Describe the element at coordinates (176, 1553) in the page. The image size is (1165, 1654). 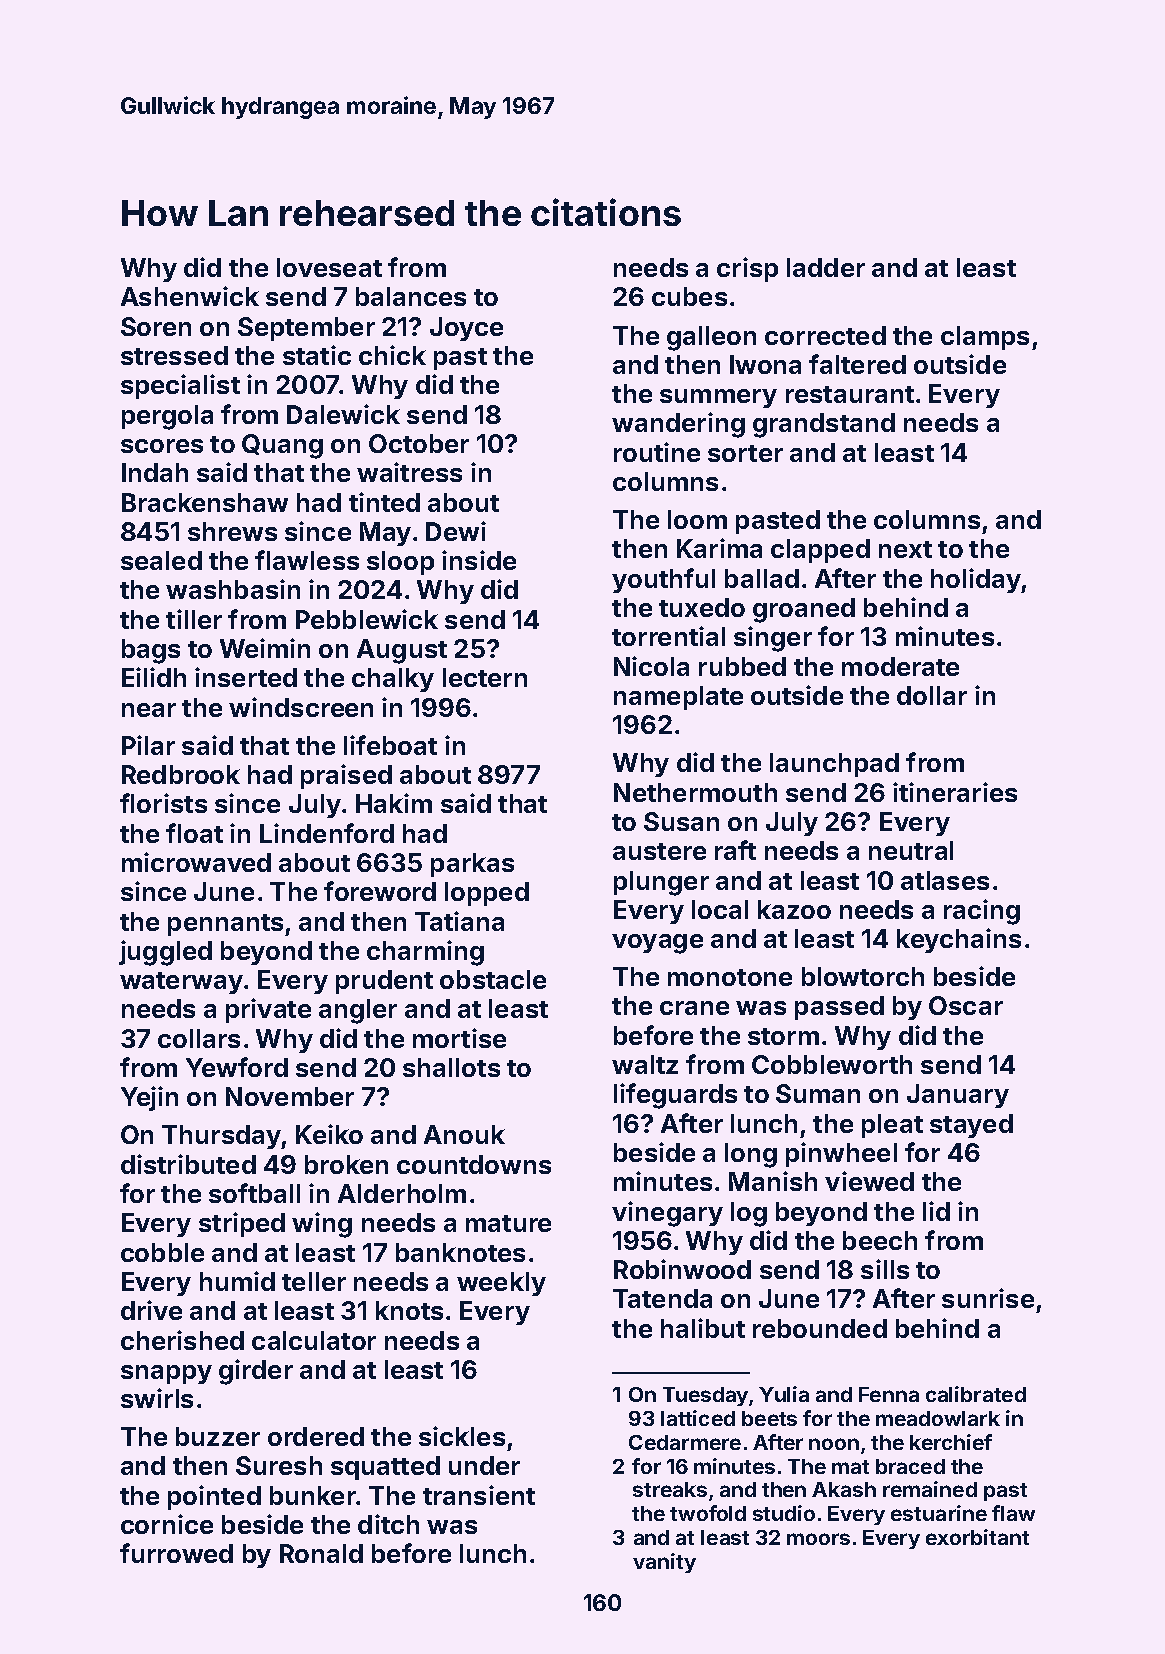
I see `furrowed` at that location.
